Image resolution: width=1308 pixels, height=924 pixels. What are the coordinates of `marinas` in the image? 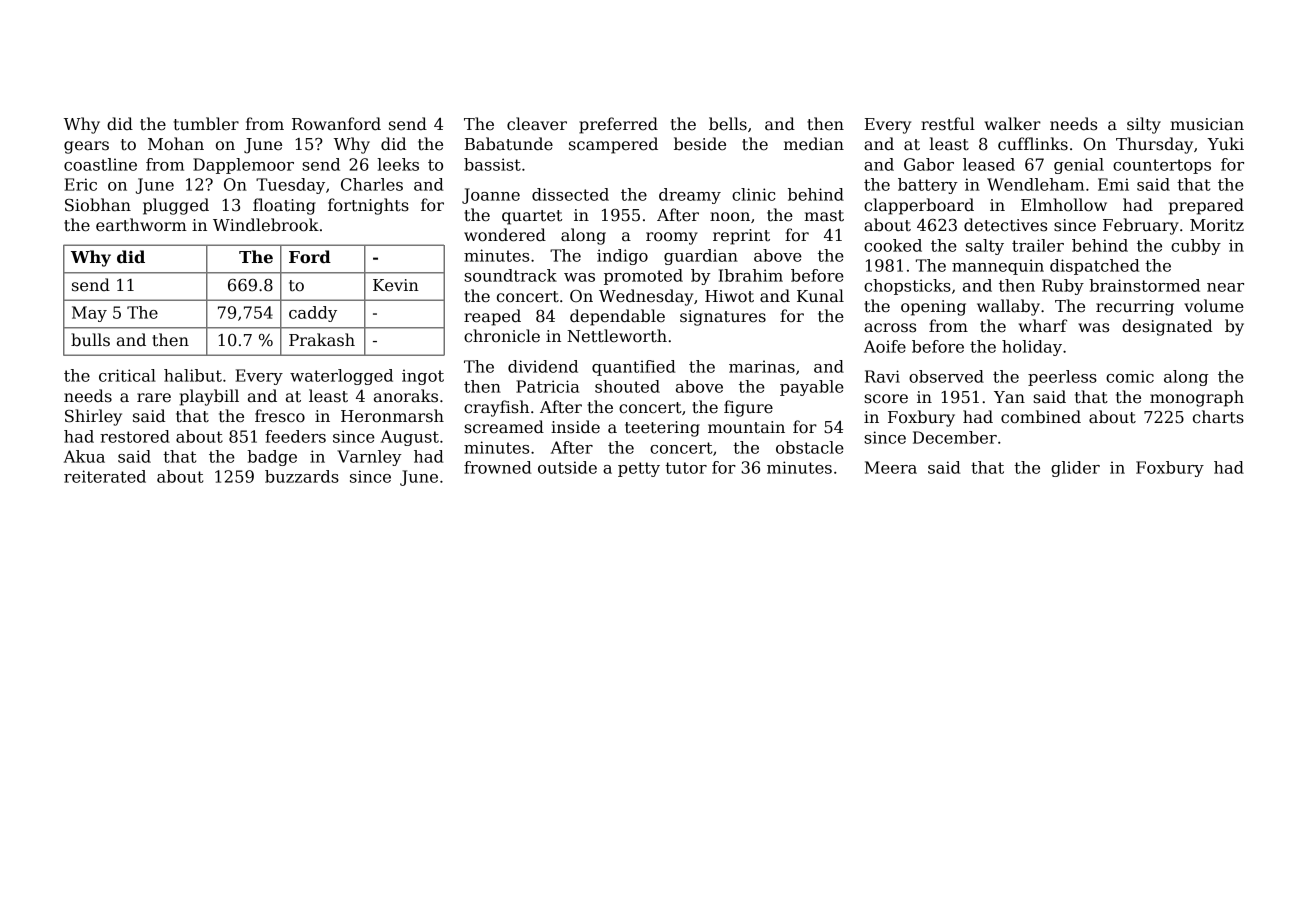 It's located at (762, 366).
